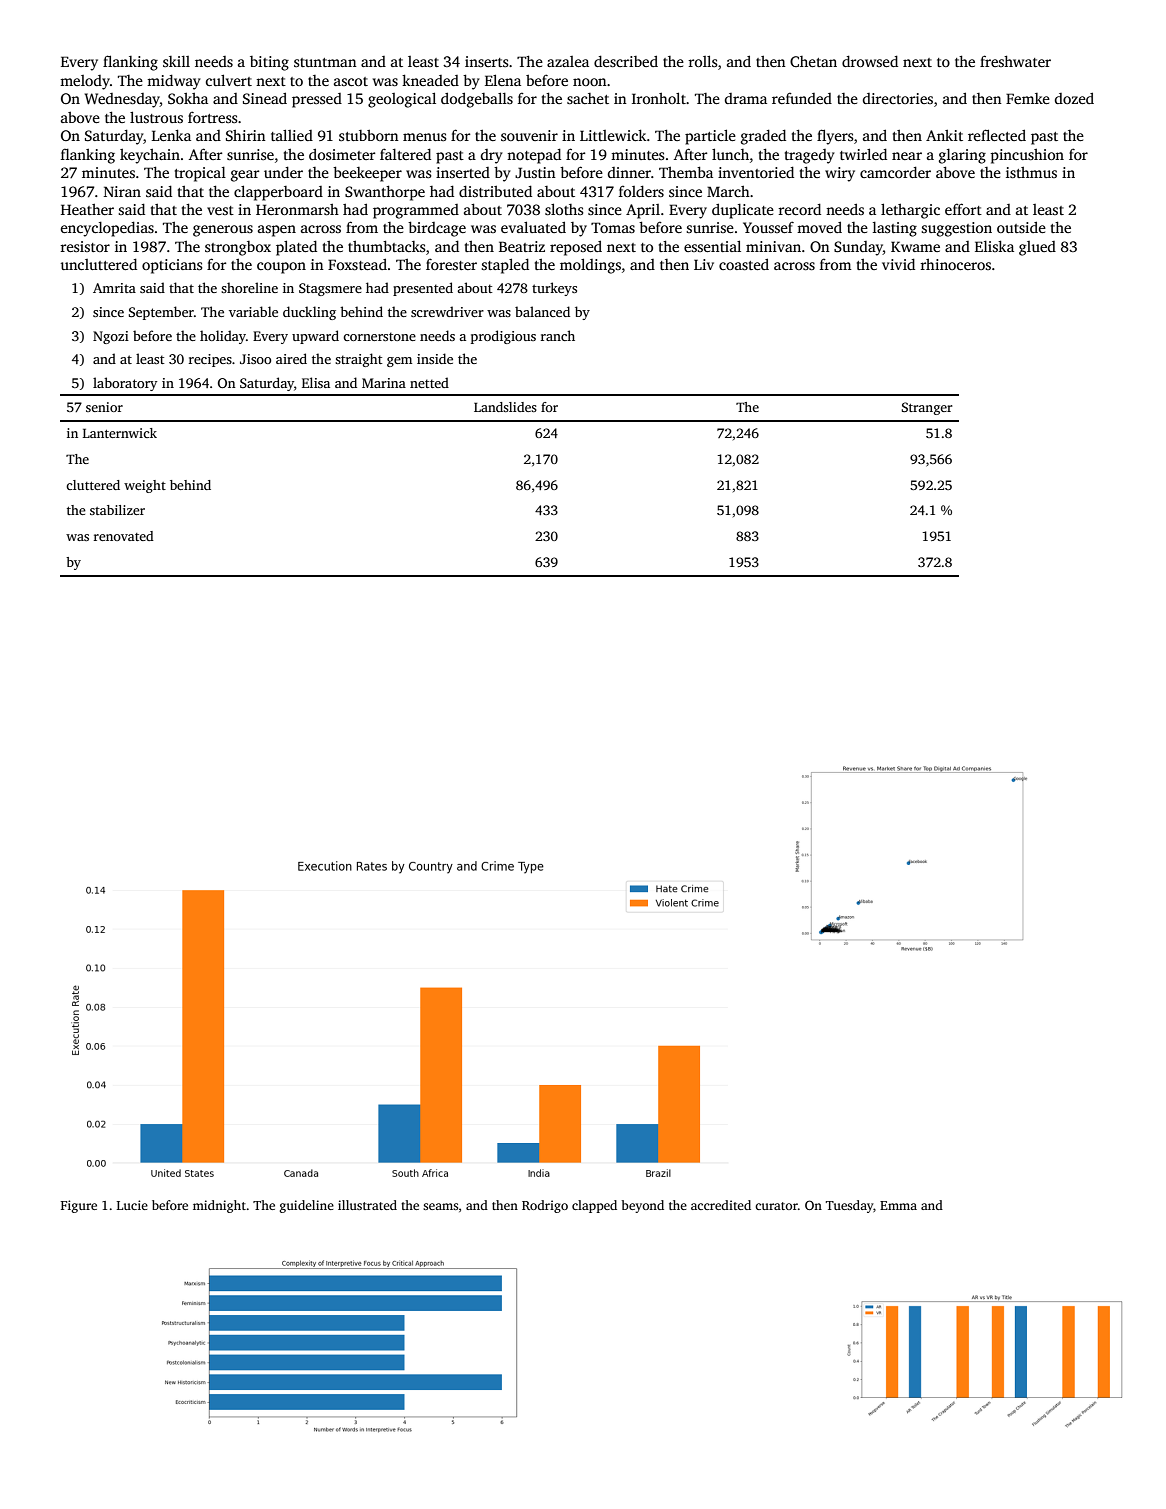 The height and width of the screenshot is (1509, 1166). I want to click on kneaded, so click(430, 80).
